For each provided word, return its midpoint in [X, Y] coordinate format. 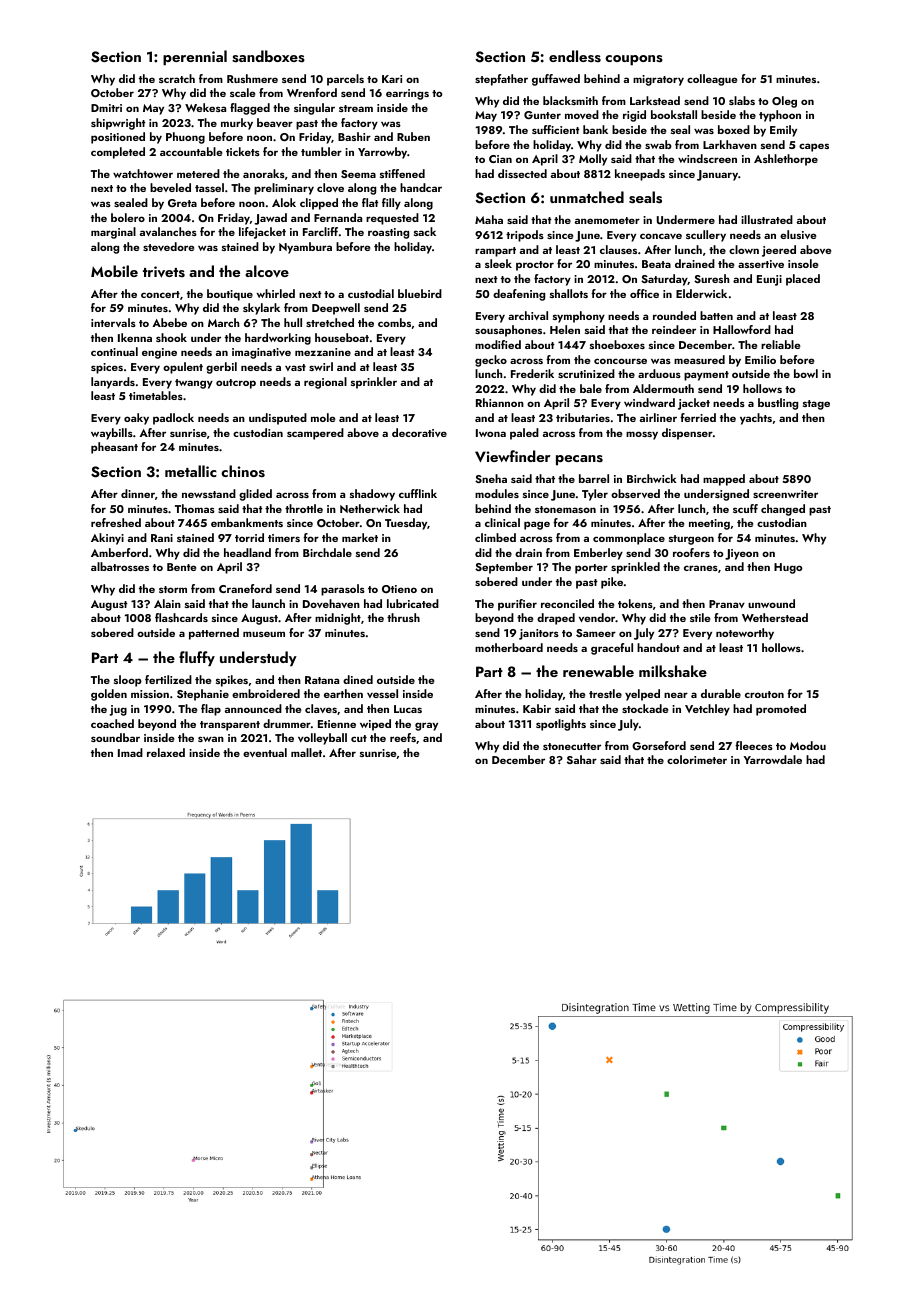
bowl [806, 373]
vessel [382, 693]
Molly [593, 160]
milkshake [673, 671]
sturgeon [691, 540]
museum [264, 634]
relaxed [166, 752]
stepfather [501, 80]
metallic [191, 471]
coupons [634, 60]
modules [497, 493]
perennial [195, 58]
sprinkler [374, 383]
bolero [128, 217]
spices [107, 368]
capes [814, 147]
